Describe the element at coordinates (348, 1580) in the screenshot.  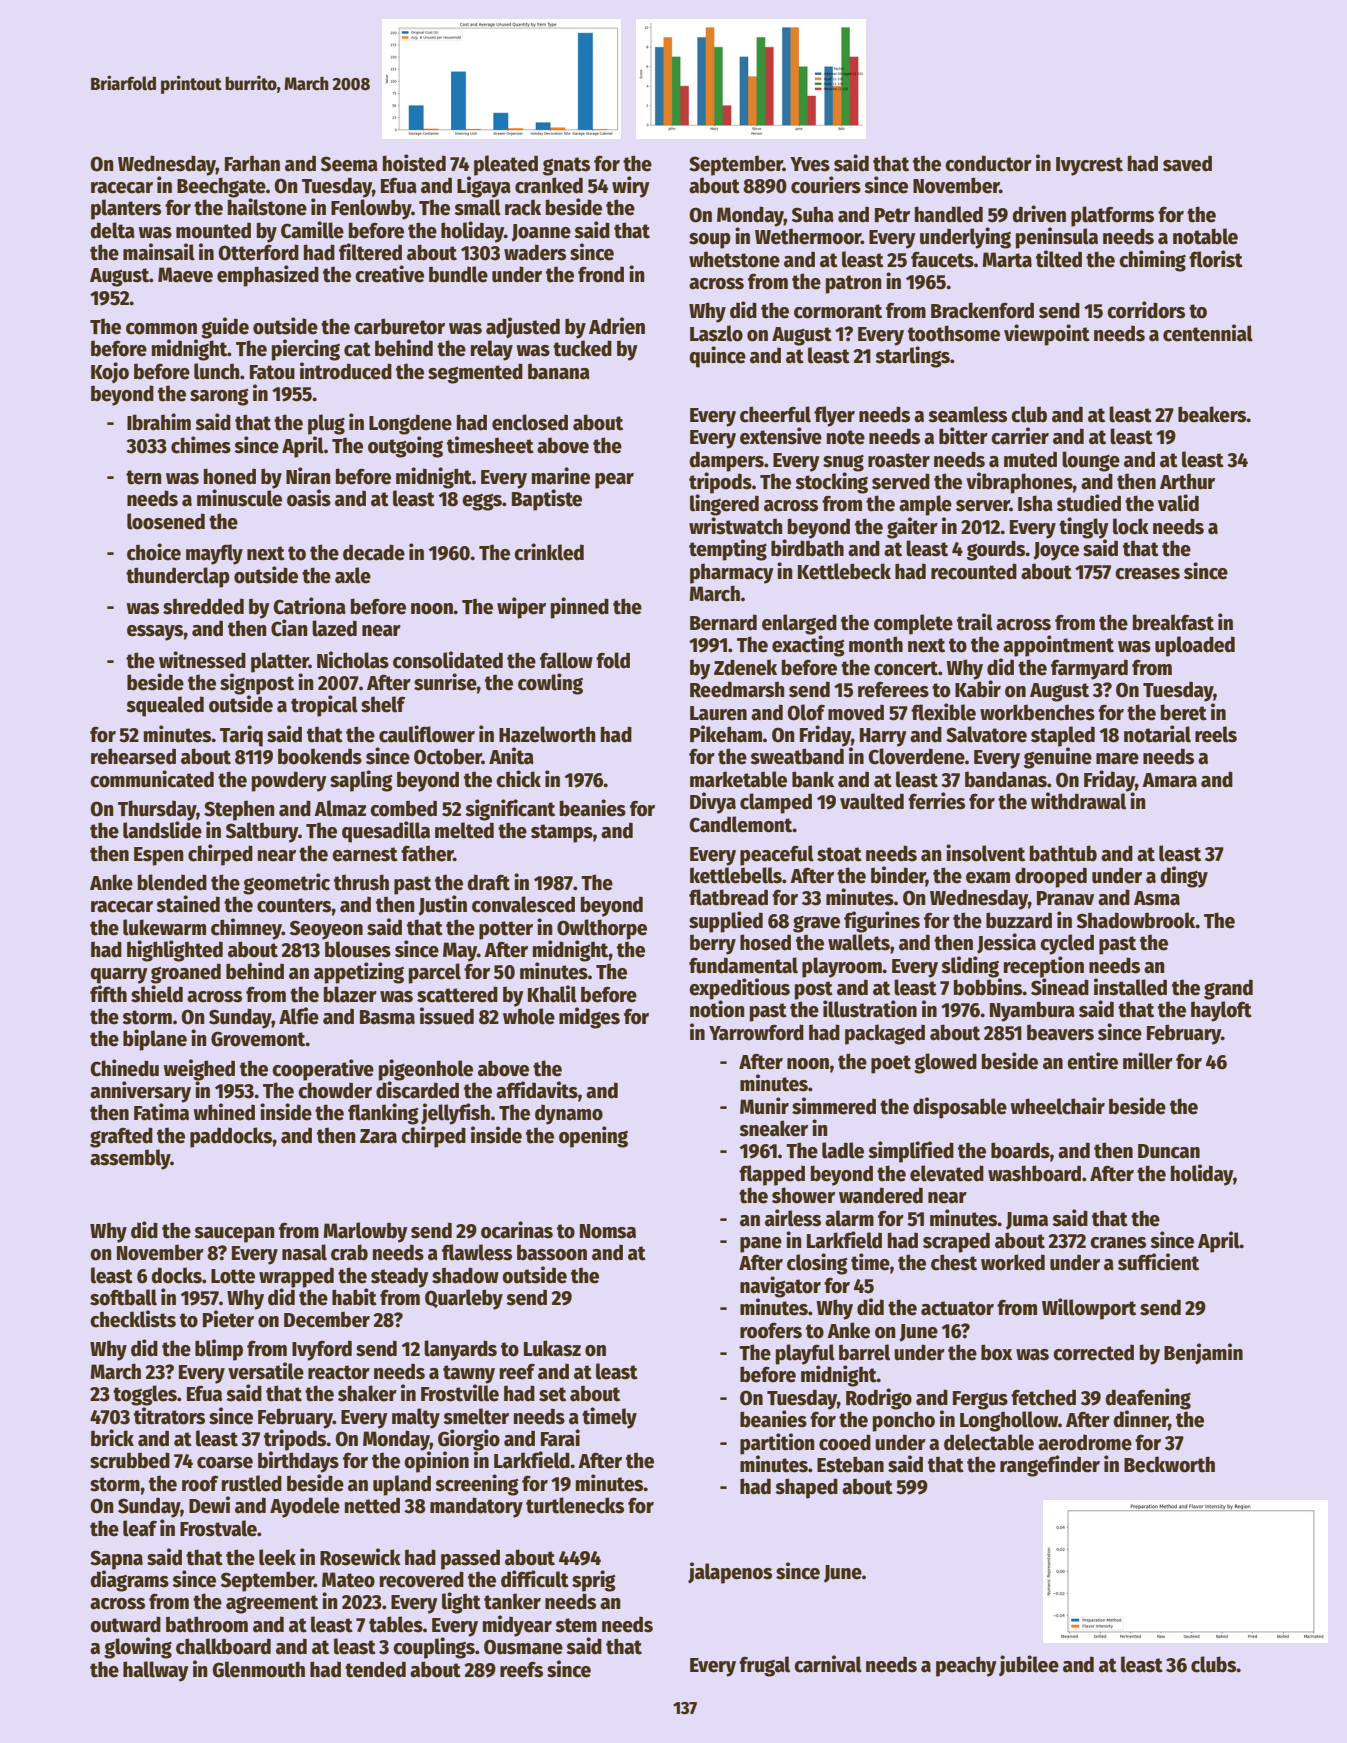
I see `Mateo` at that location.
